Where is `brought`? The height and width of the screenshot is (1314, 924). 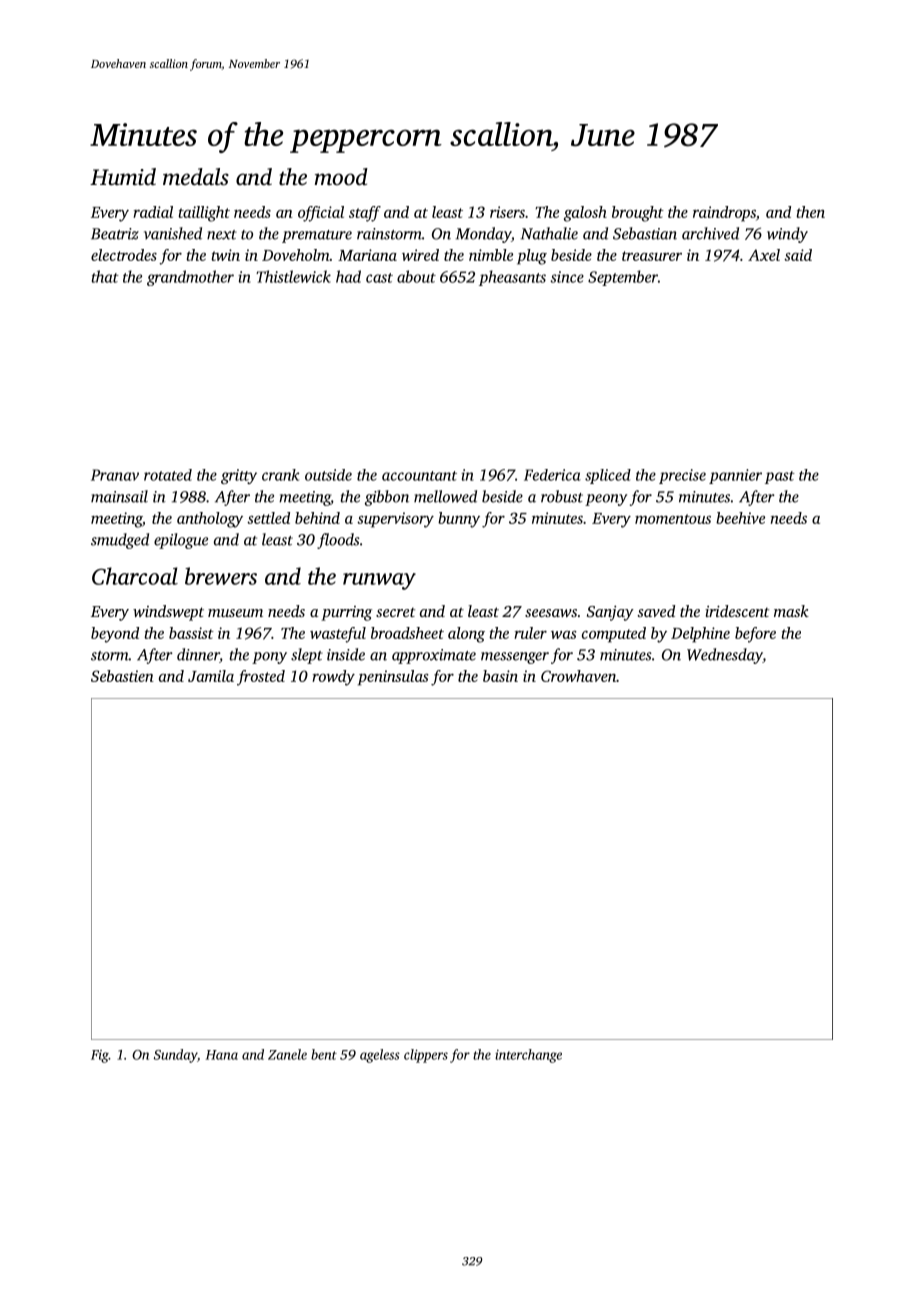
brought is located at coordinates (638, 214).
